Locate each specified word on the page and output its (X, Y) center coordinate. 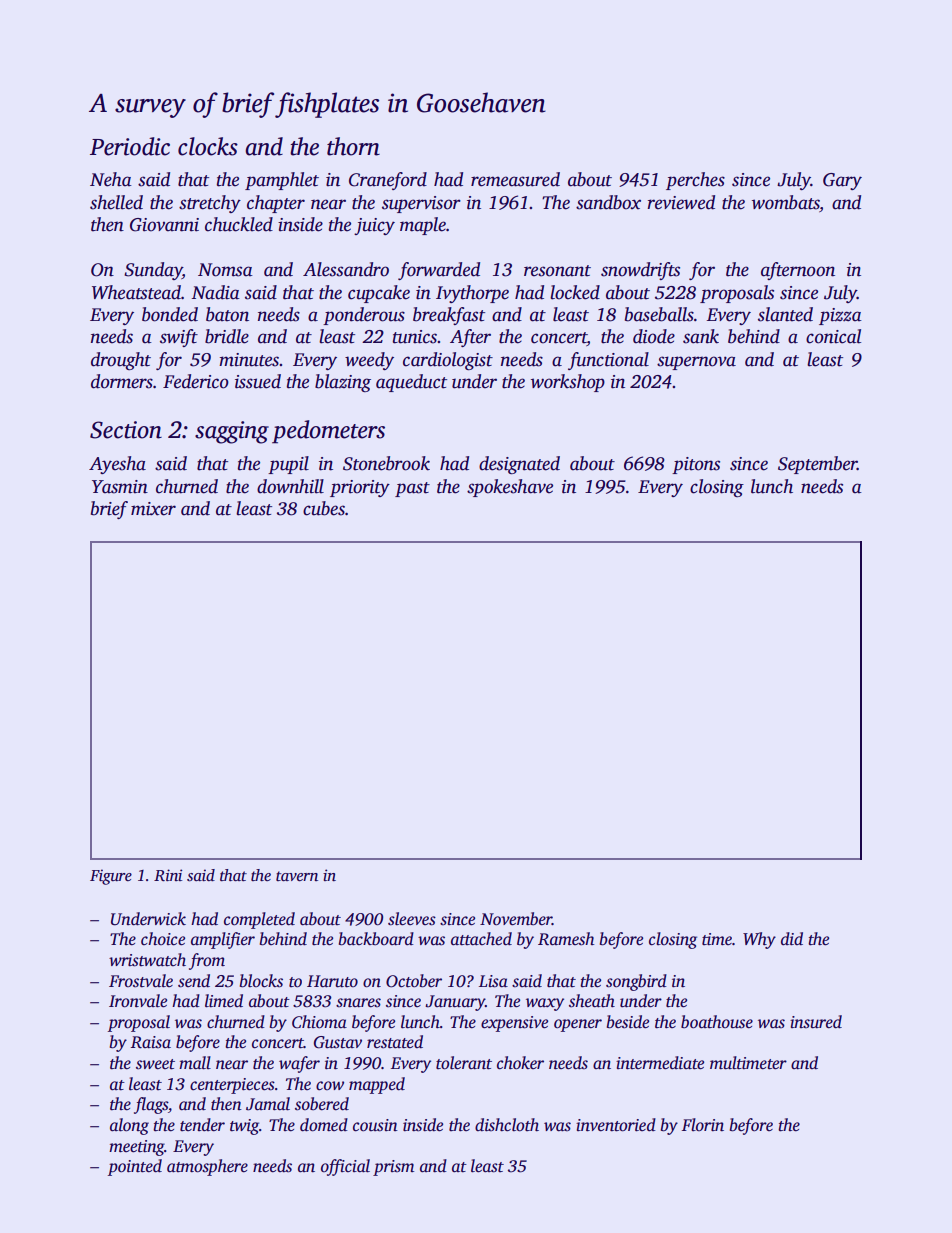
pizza (840, 316)
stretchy (210, 204)
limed (224, 1001)
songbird (636, 982)
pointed (135, 1167)
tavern (297, 876)
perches (695, 181)
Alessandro (346, 269)
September (817, 465)
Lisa (493, 981)
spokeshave (510, 488)
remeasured (515, 179)
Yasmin (120, 487)
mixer (153, 509)
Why (759, 940)
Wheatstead (136, 292)
